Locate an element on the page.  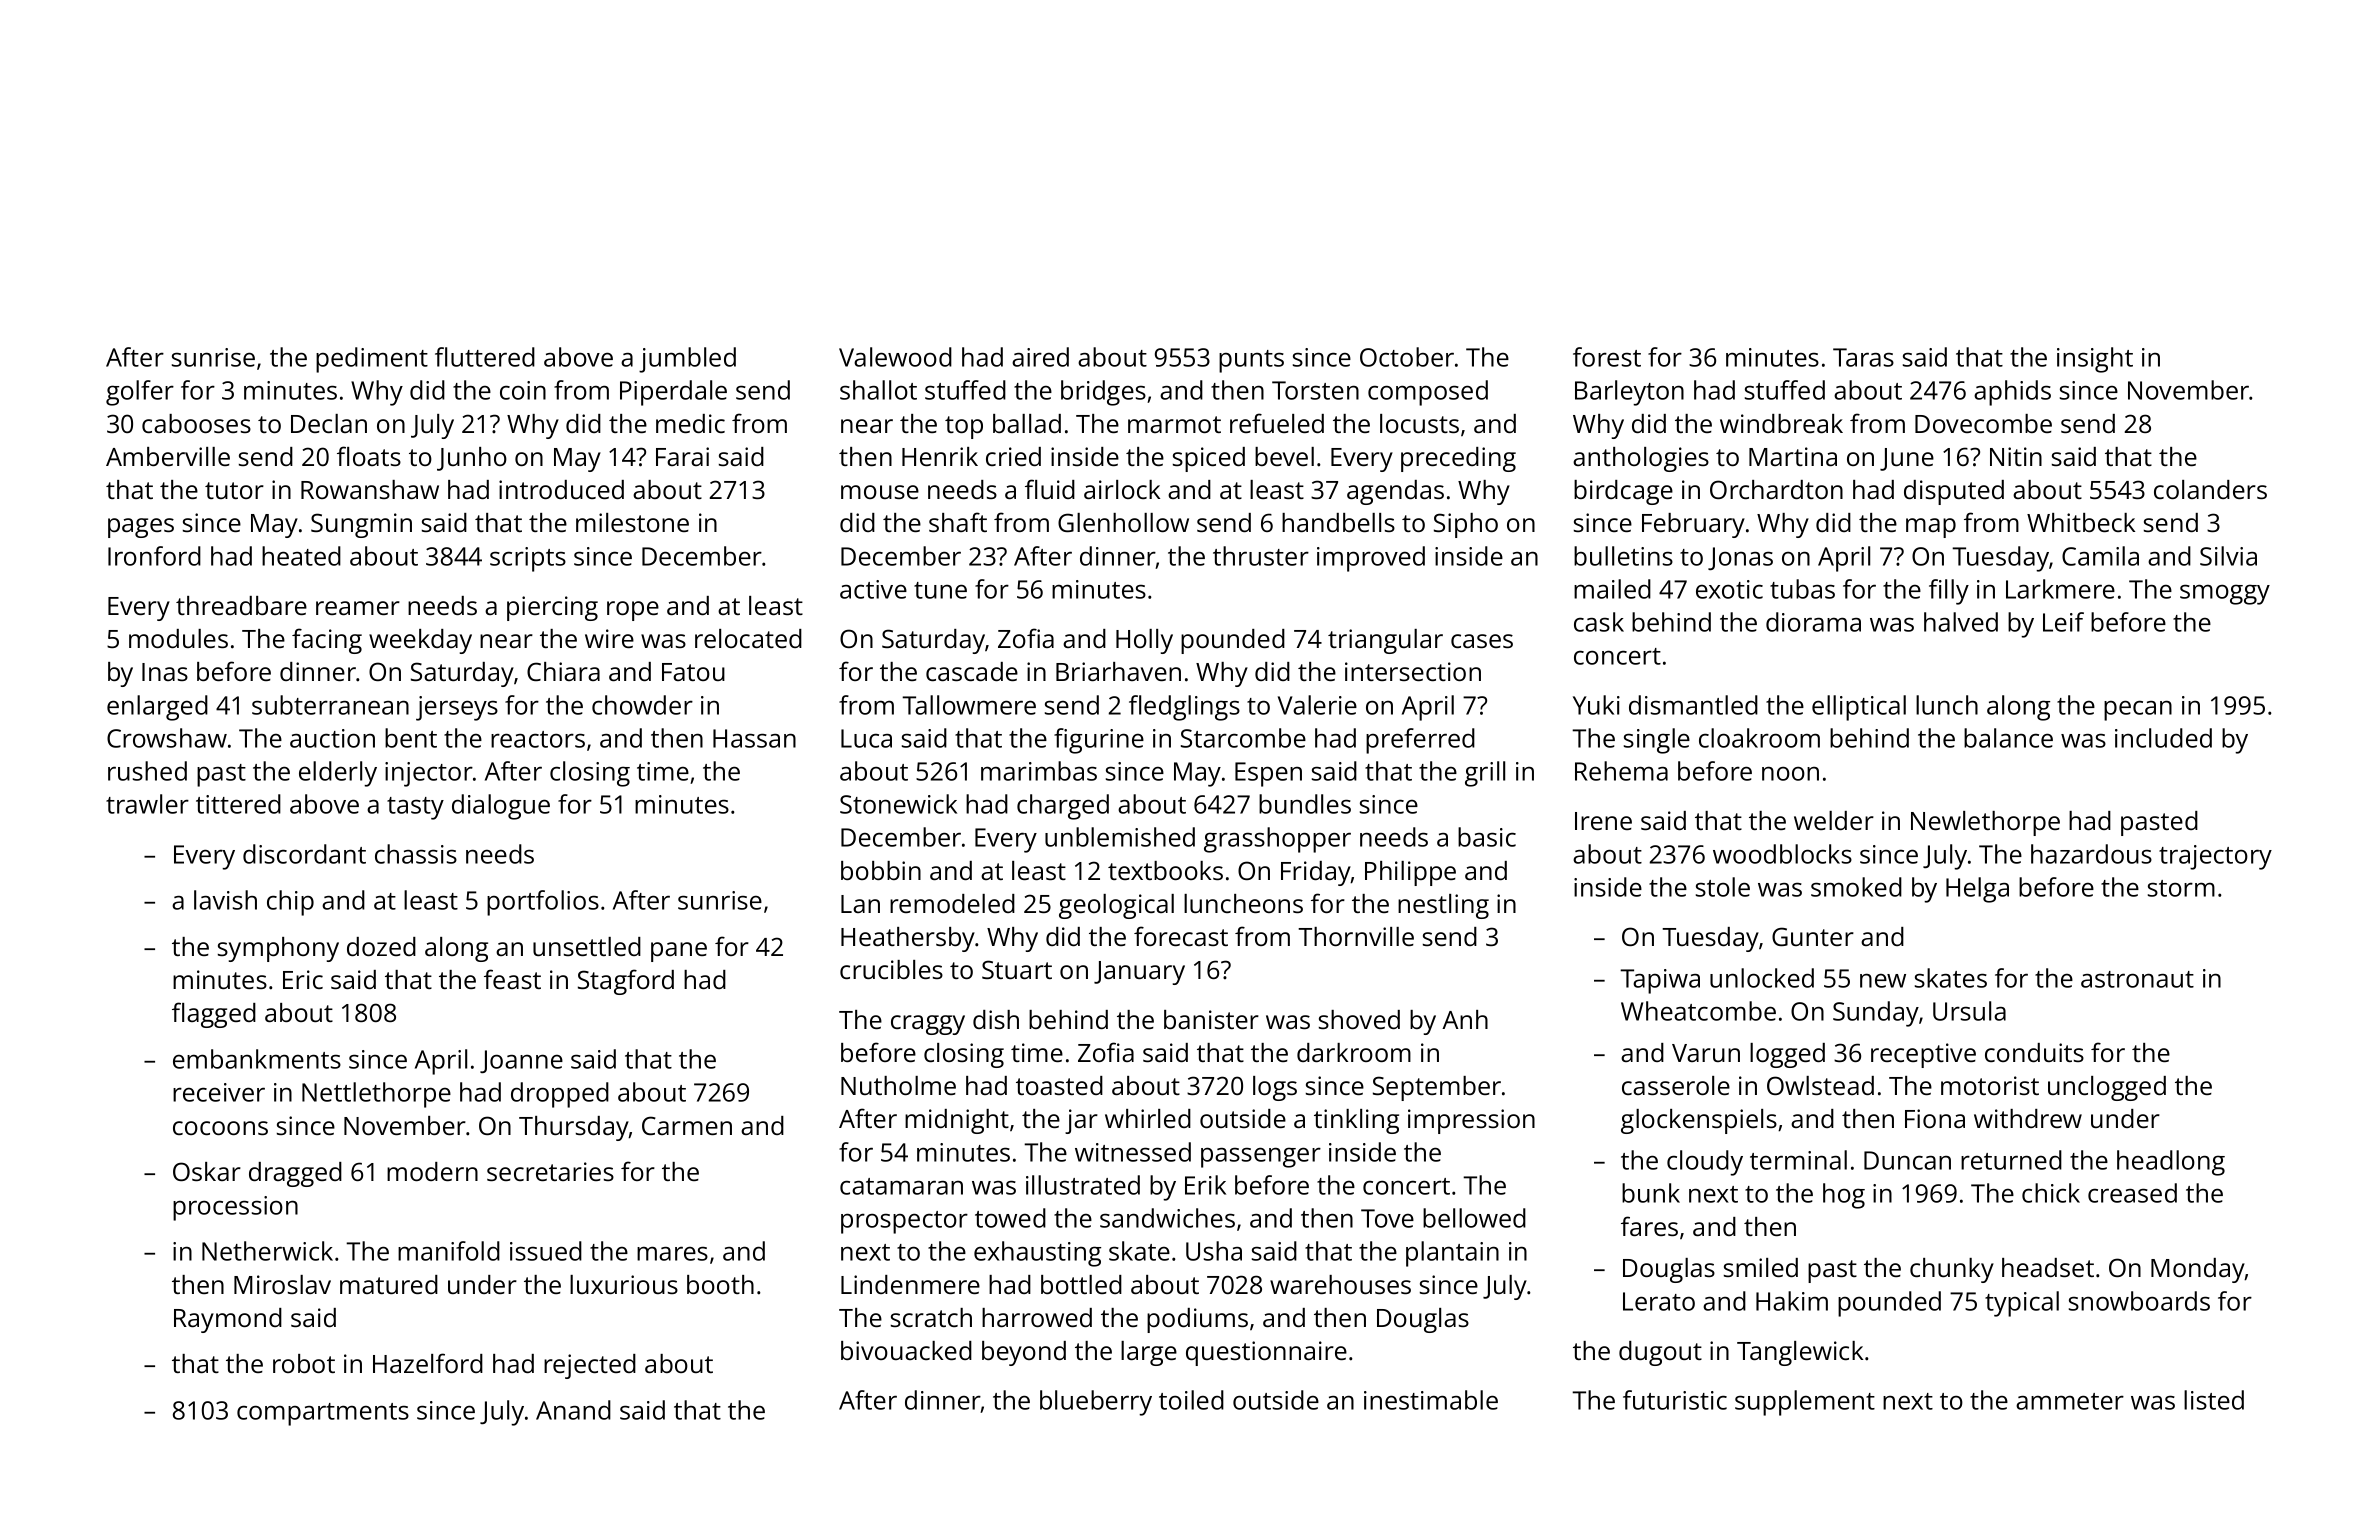
passenger is located at coordinates (1261, 1157).
